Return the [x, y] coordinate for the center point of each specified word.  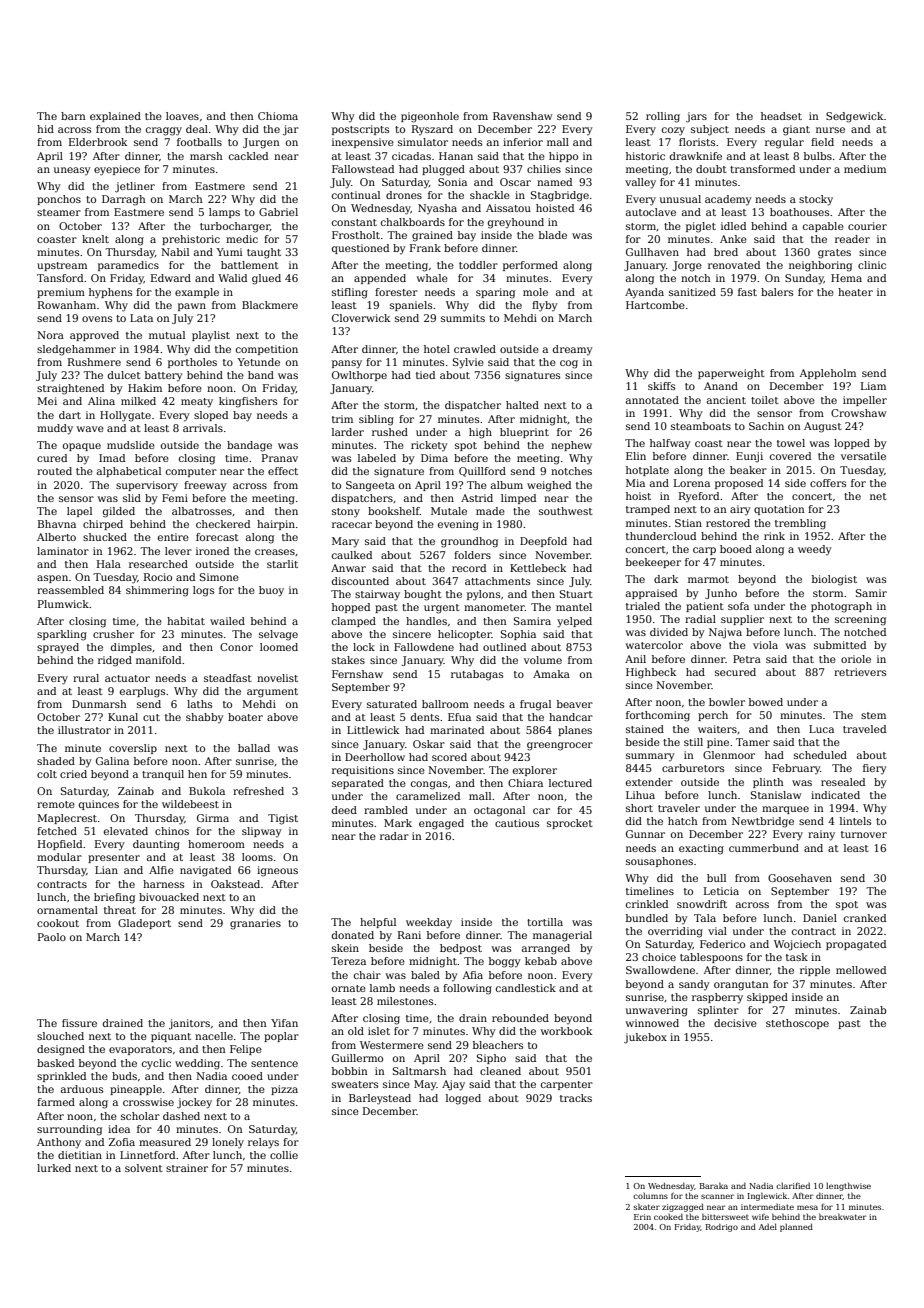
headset [781, 116]
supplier [742, 620]
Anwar [348, 568]
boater [245, 717]
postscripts [360, 130]
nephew [571, 446]
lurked [54, 1168]
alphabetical [129, 472]
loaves [182, 116]
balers [777, 292]
